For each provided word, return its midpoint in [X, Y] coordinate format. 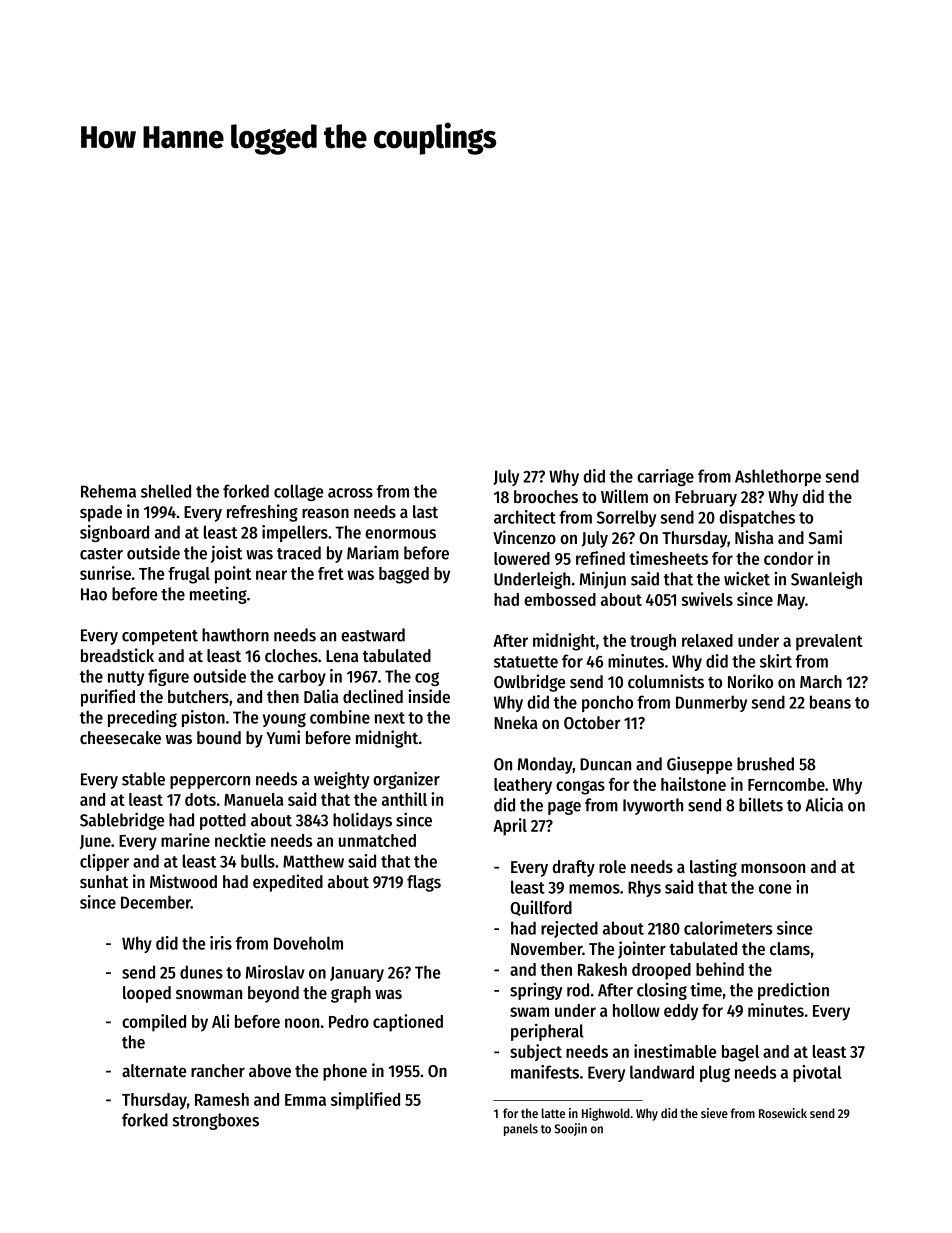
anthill [404, 799]
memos [594, 889]
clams [790, 948]
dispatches [757, 518]
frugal [189, 575]
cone [775, 889]
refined [600, 558]
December [156, 902]
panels [521, 1130]
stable [143, 779]
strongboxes [216, 1121]
